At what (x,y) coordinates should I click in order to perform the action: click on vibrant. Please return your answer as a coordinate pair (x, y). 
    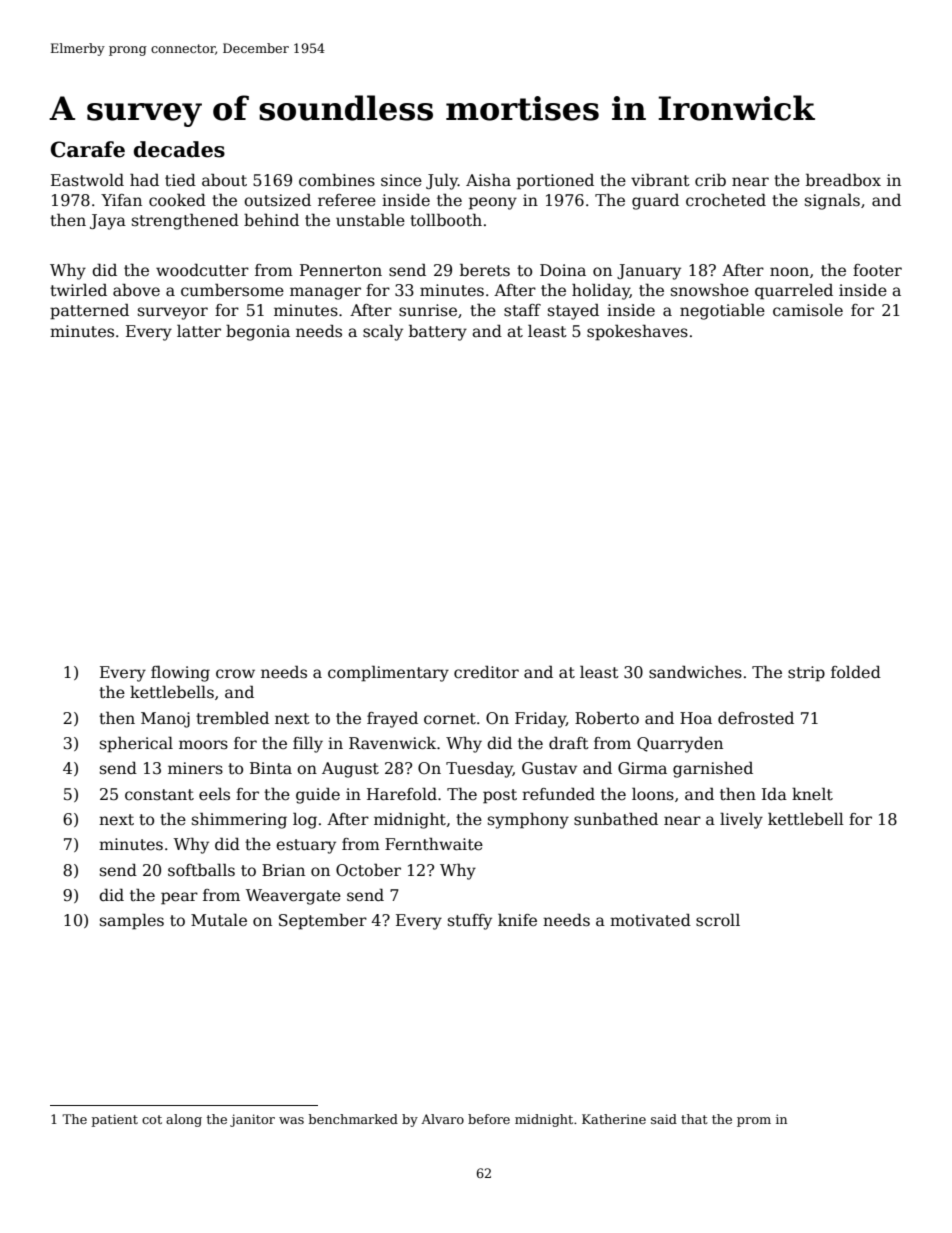
    Looking at the image, I should click on (660, 180).
